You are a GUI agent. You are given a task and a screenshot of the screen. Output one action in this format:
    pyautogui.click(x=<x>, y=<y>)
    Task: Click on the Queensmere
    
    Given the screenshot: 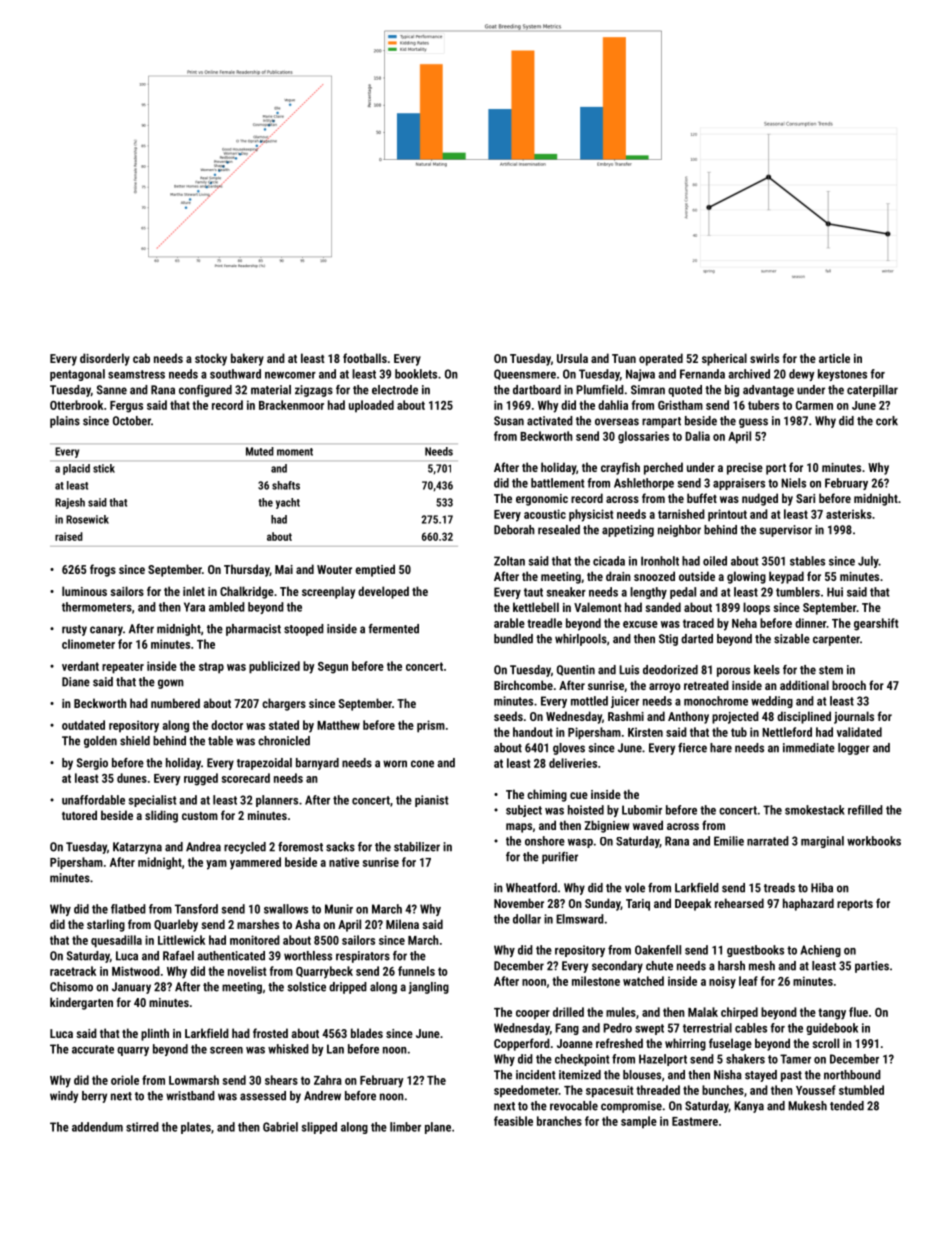 What is the action you would take?
    pyautogui.click(x=525, y=374)
